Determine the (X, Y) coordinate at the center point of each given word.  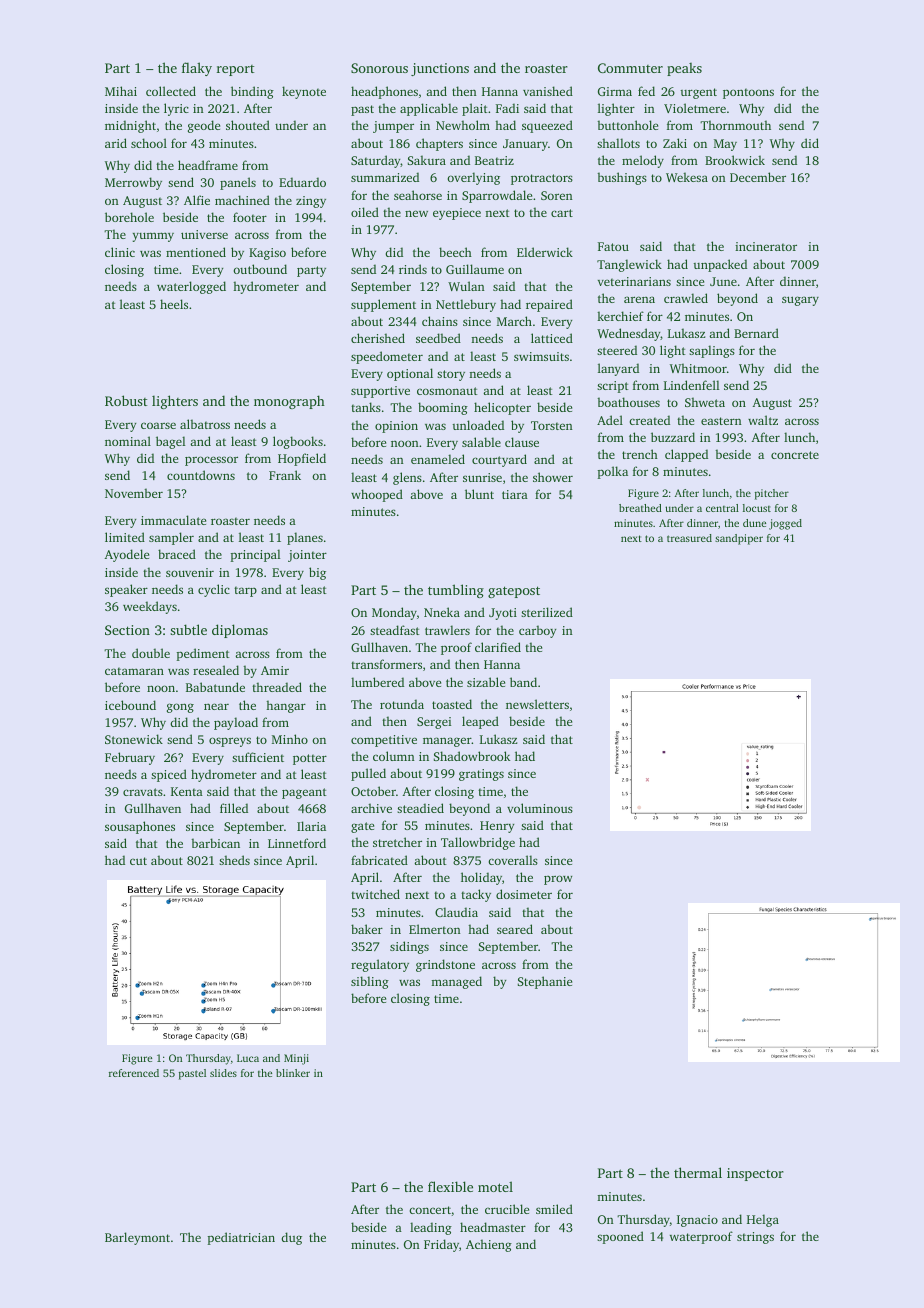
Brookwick (735, 160)
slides (223, 1073)
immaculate (173, 520)
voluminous (540, 808)
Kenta (187, 791)
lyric (176, 109)
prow (558, 880)
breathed (640, 508)
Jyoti (503, 614)
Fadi (507, 108)
